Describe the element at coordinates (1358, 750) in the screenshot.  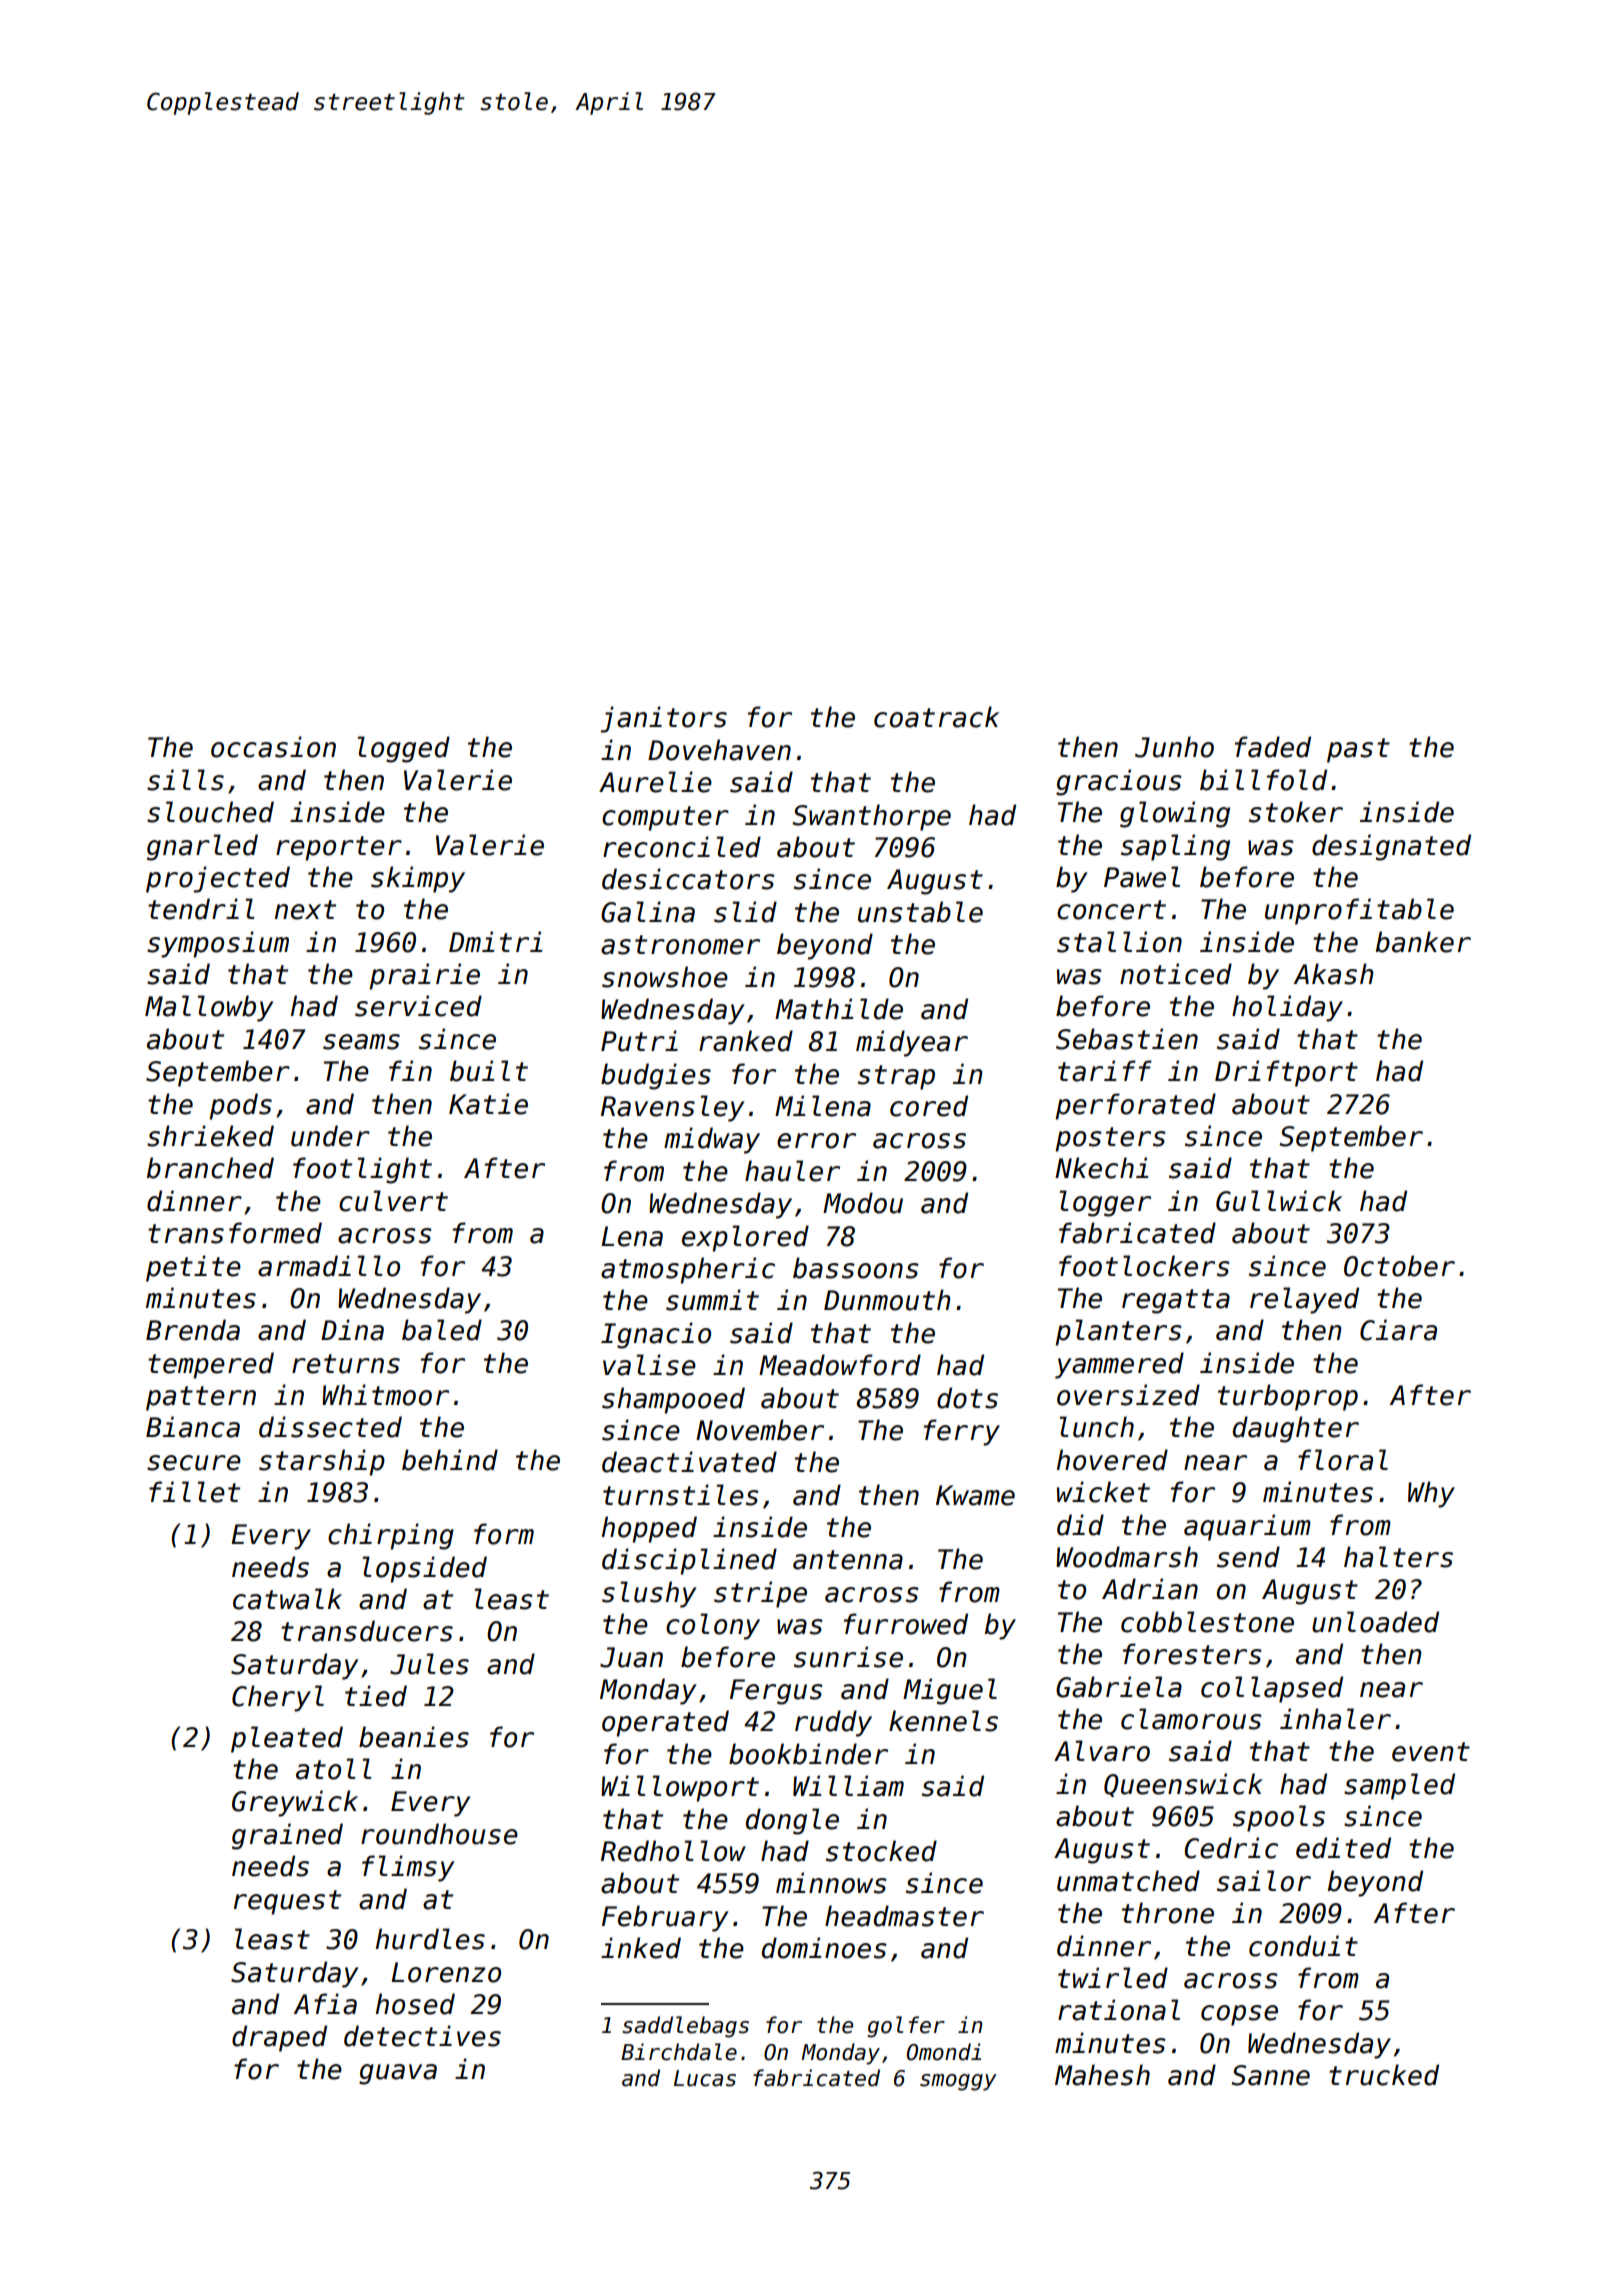
I see `past` at that location.
